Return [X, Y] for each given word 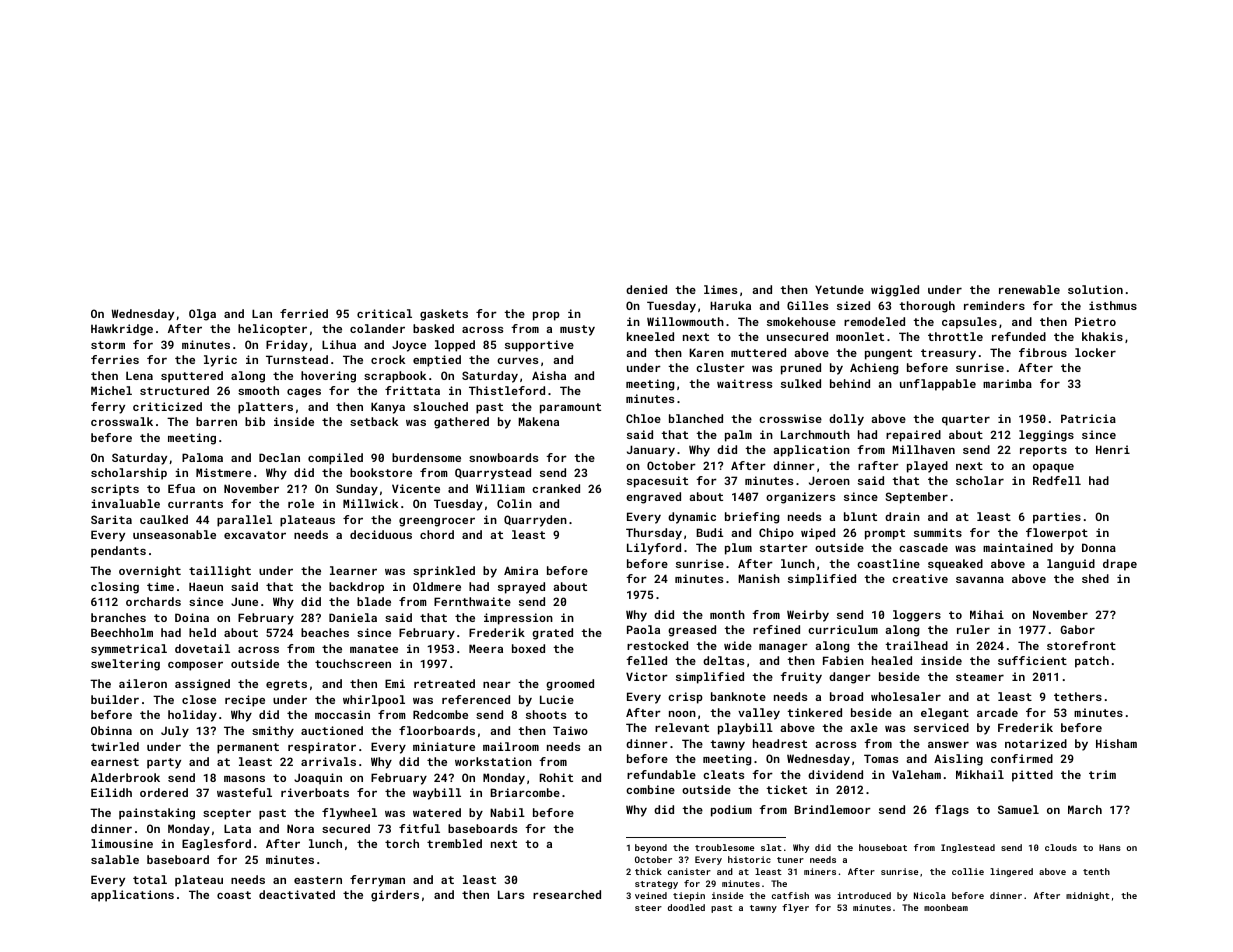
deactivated [297, 894]
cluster [720, 367]
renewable [1029, 289]
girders [395, 896]
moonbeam [946, 907]
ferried [304, 313]
